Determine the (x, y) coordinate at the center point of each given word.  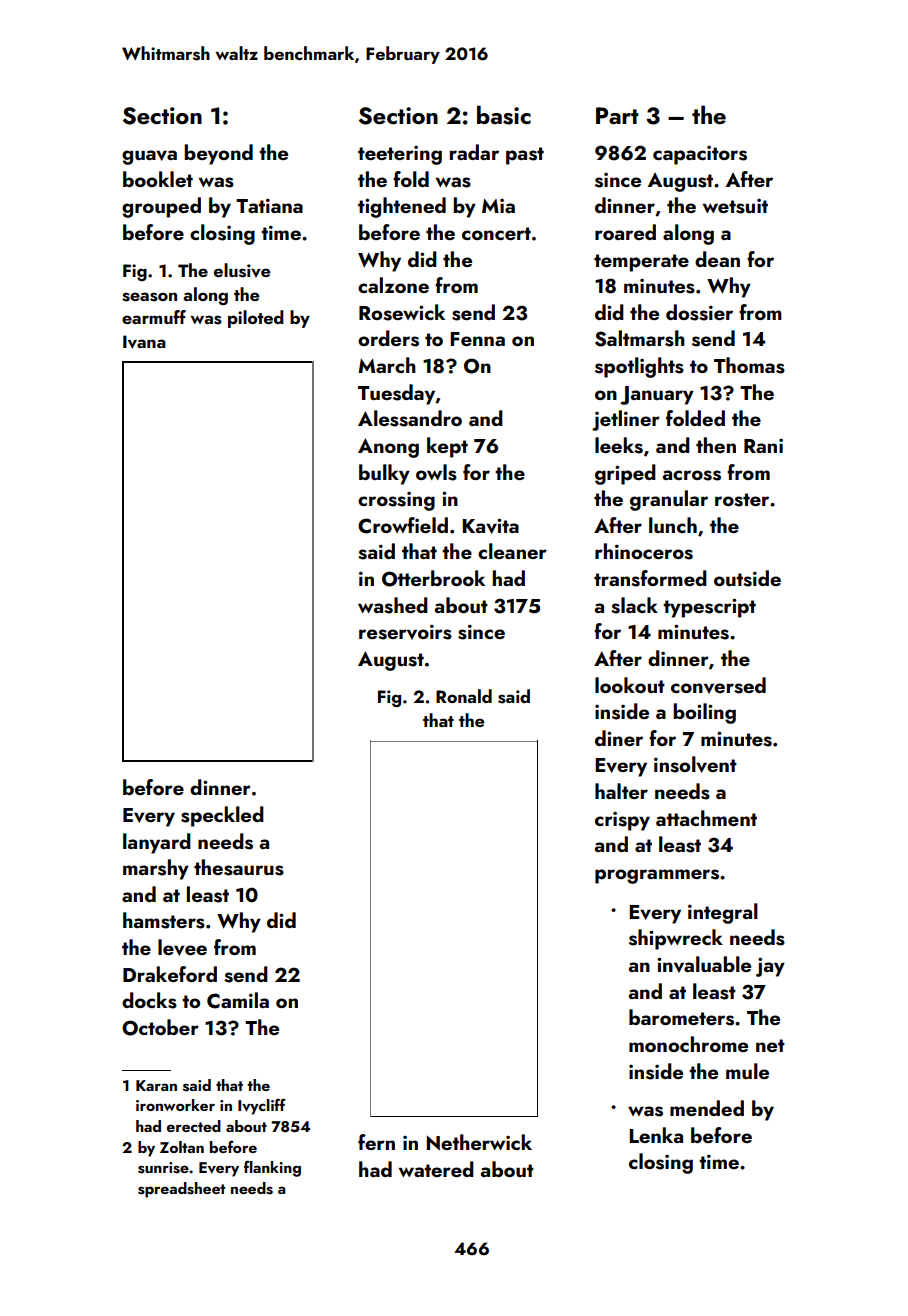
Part (617, 115)
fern (376, 1142)
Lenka (656, 1135)
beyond (218, 154)
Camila (238, 1000)
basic (504, 115)
